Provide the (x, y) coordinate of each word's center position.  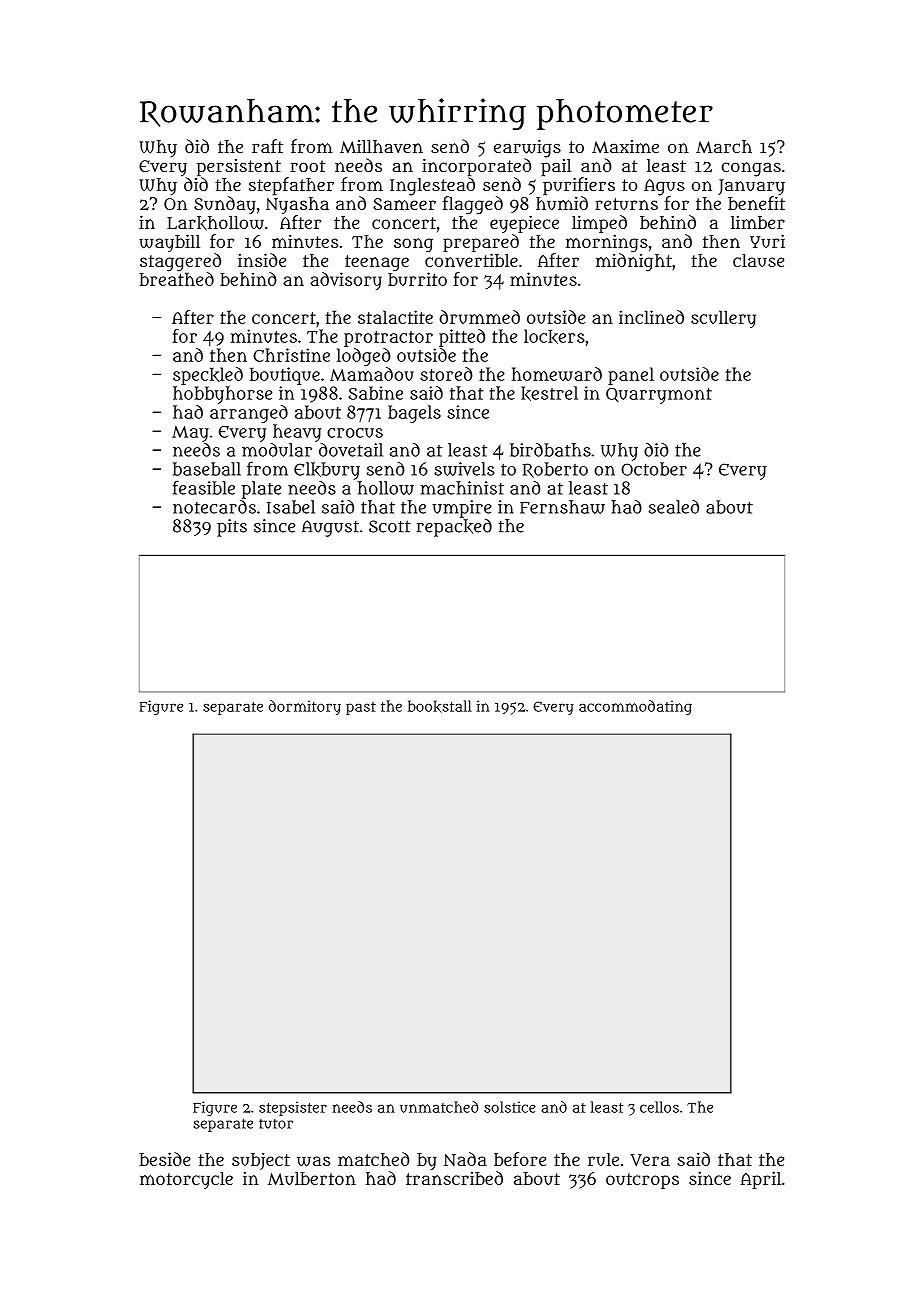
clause (758, 260)
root (308, 166)
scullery (723, 319)
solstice (510, 1107)
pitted (462, 338)
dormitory (305, 707)
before (520, 1159)
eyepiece (524, 224)
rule (603, 1159)
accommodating (635, 707)
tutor (276, 1124)
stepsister (293, 1108)
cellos (659, 1107)
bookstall (440, 706)
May (190, 434)
